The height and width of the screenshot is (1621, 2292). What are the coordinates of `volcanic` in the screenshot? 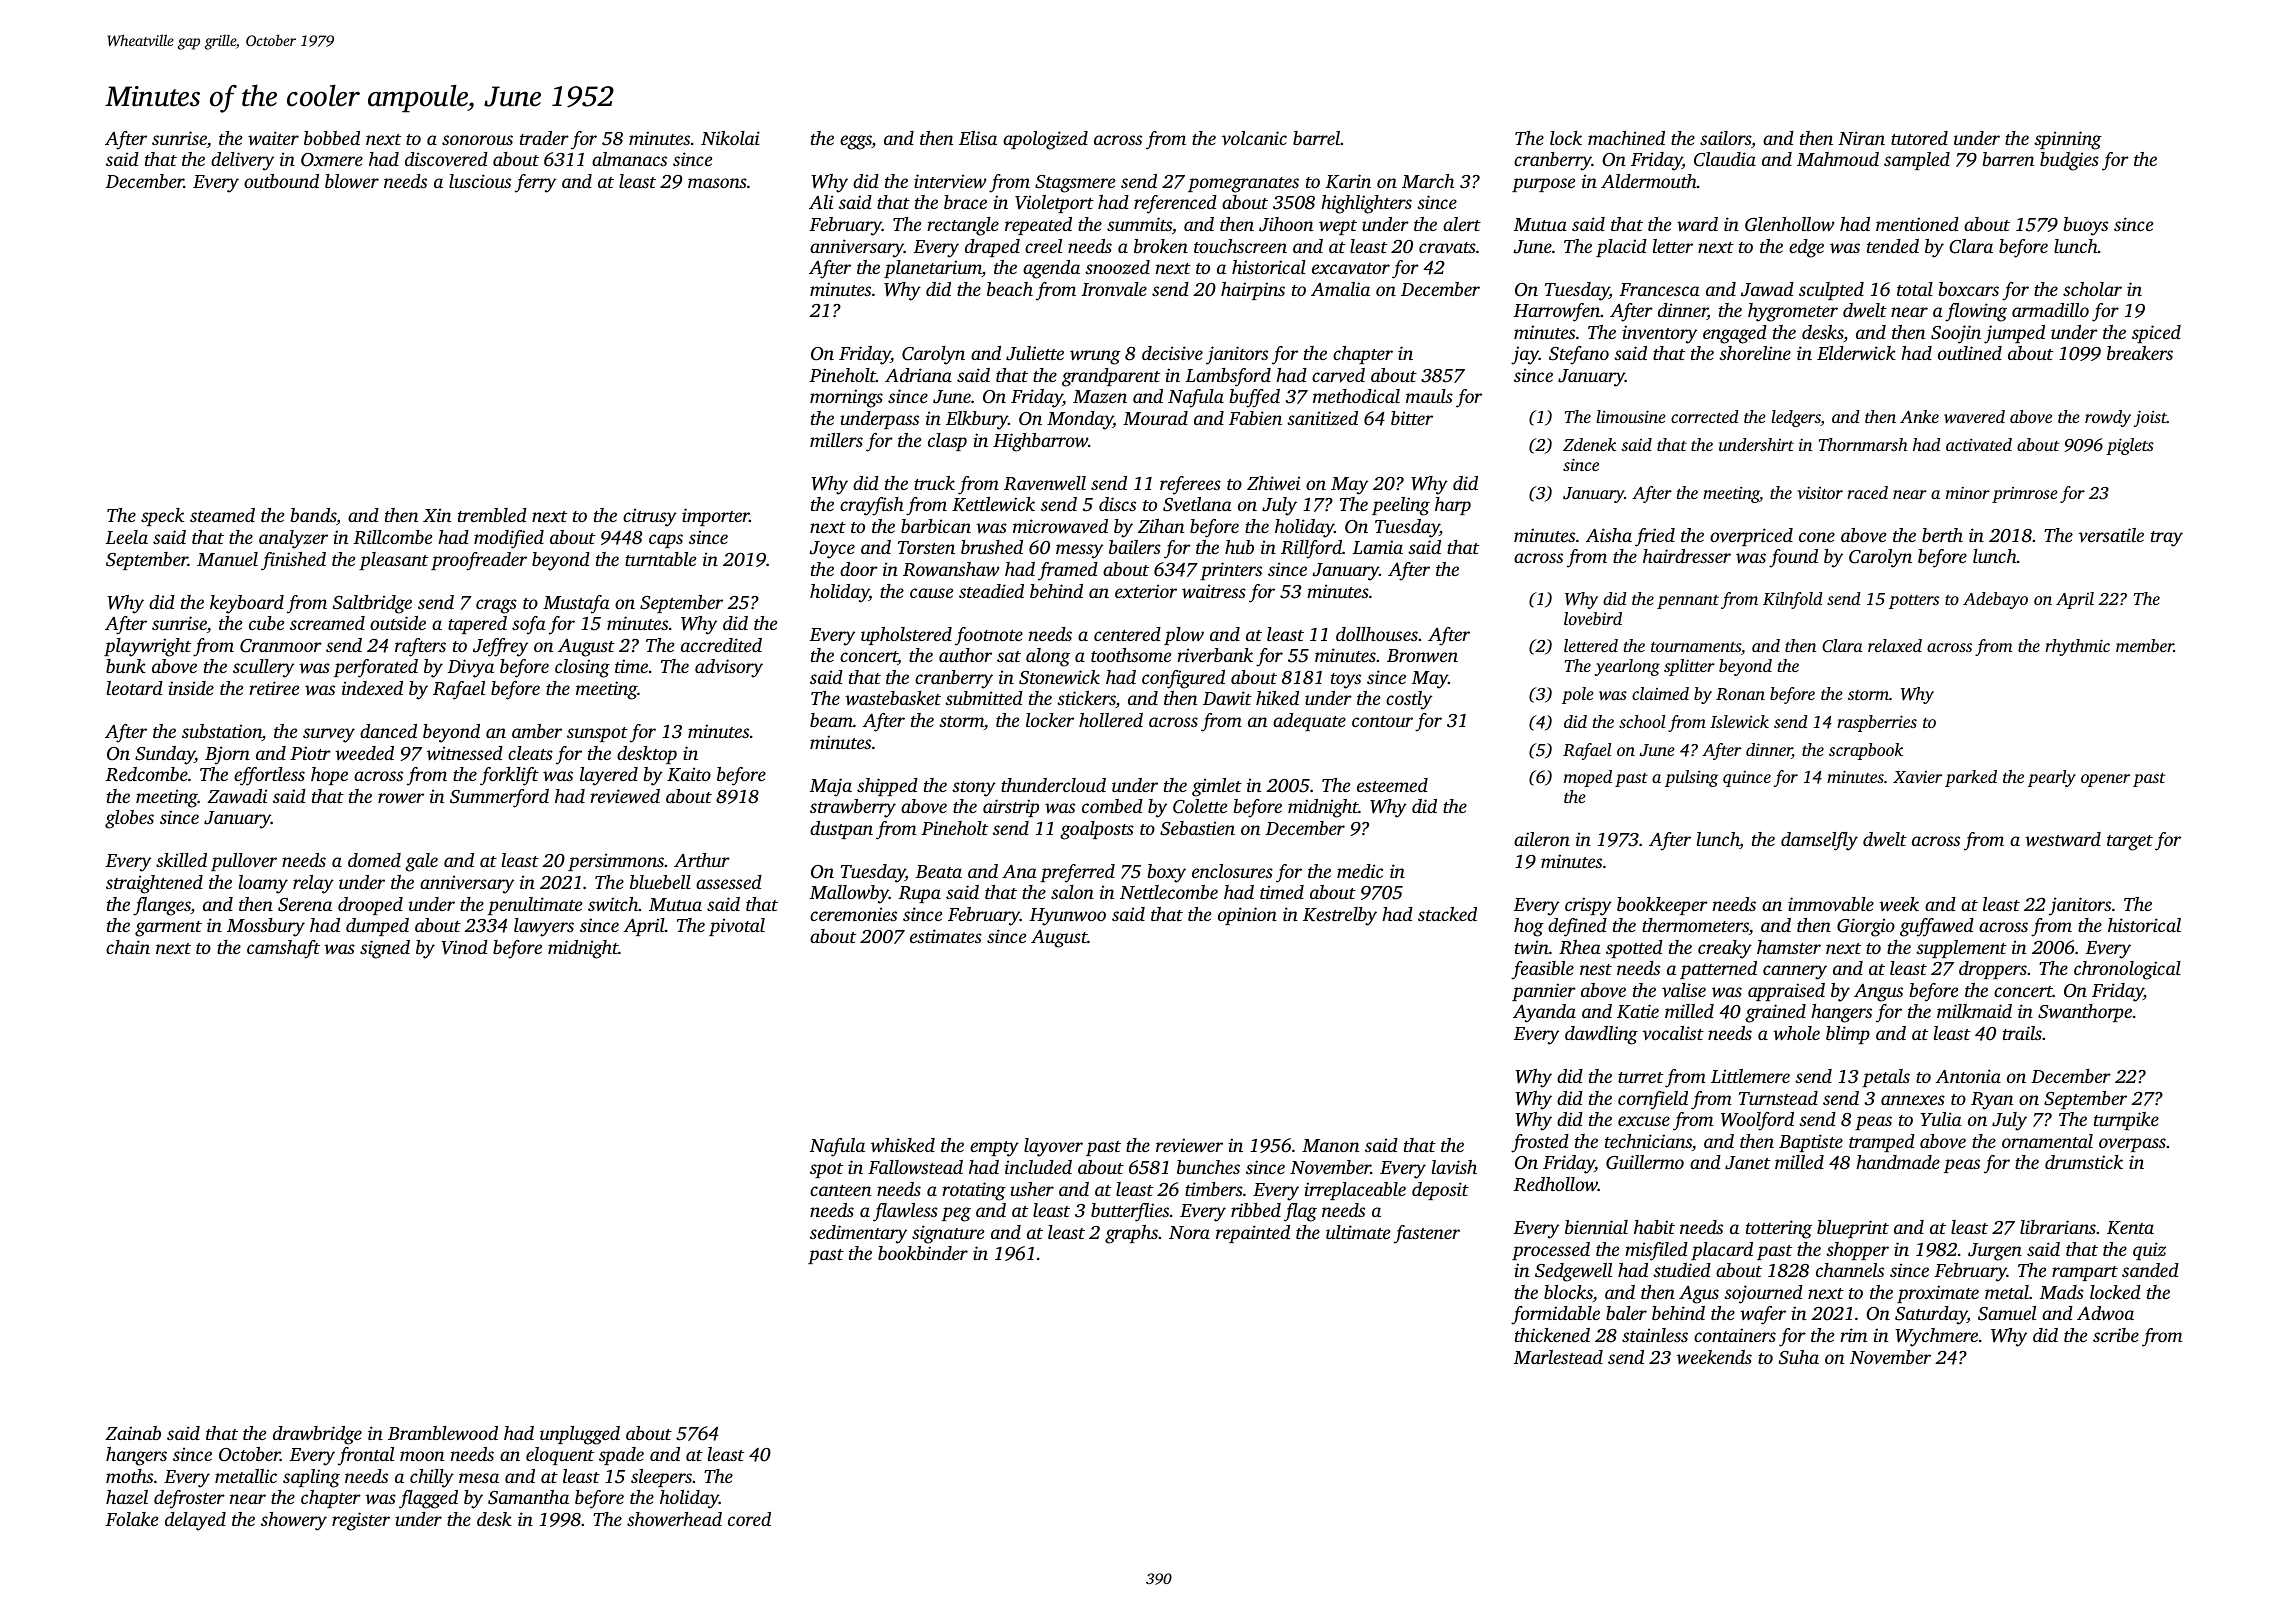 It's located at (1254, 138).
